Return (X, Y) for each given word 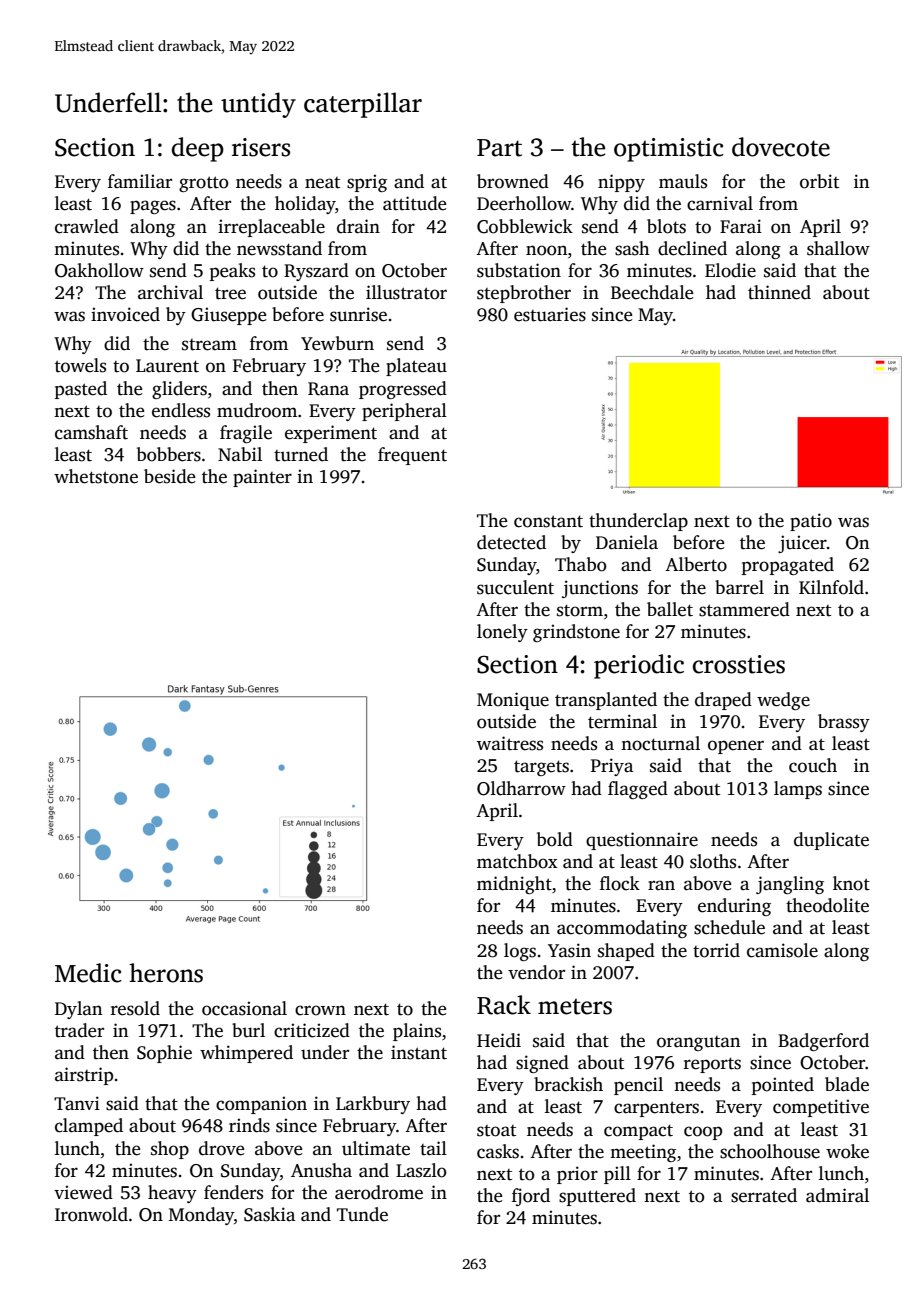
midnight (514, 885)
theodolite (827, 905)
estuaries (550, 314)
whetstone (96, 476)
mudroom (257, 410)
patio (811, 522)
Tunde (362, 1214)
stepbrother (524, 294)
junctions (600, 589)
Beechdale (652, 292)
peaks (232, 272)
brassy (844, 723)
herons (166, 973)
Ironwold (91, 1214)
